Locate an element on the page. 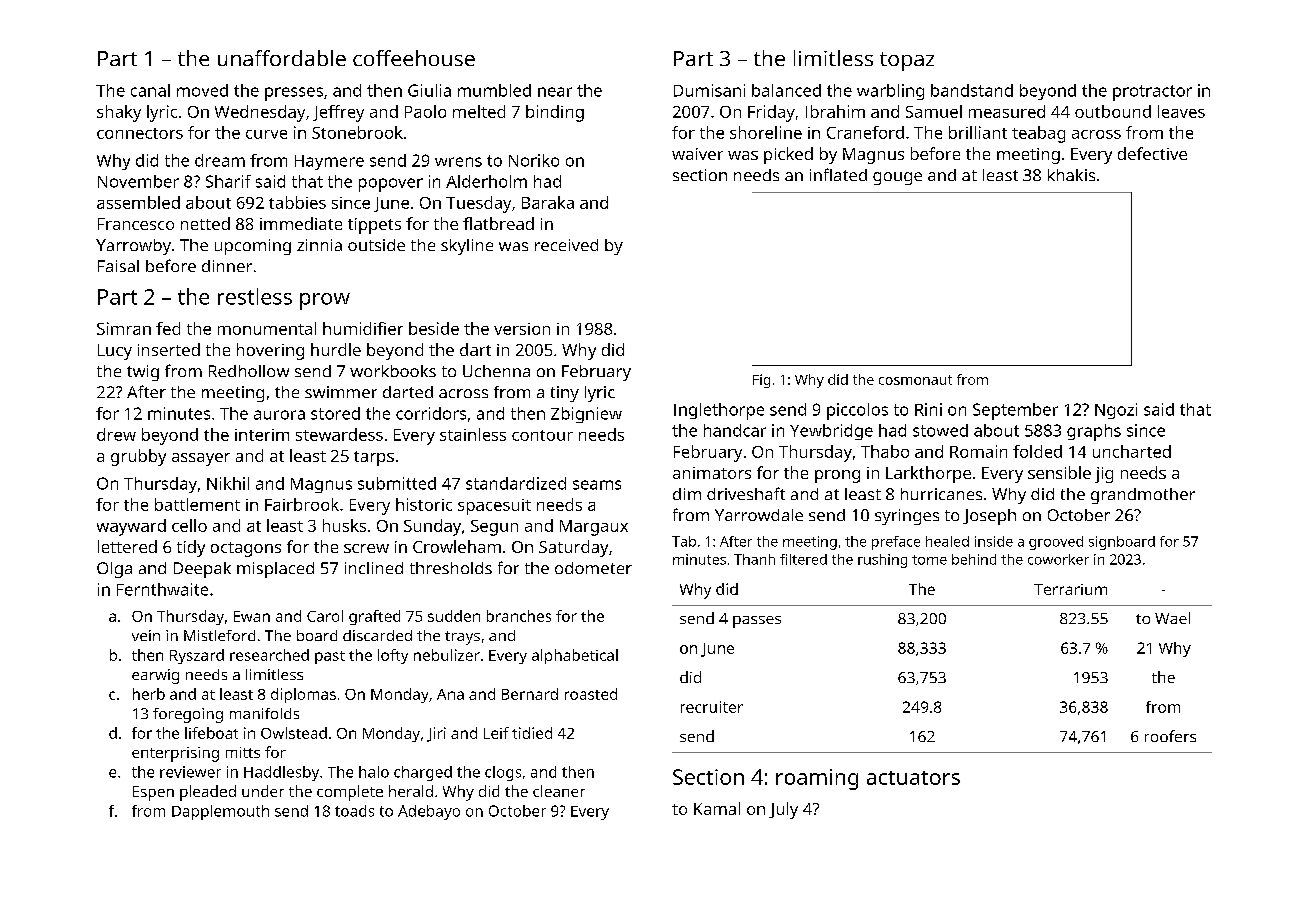 This image has height=924, width=1308. protractor is located at coordinates (1152, 93).
